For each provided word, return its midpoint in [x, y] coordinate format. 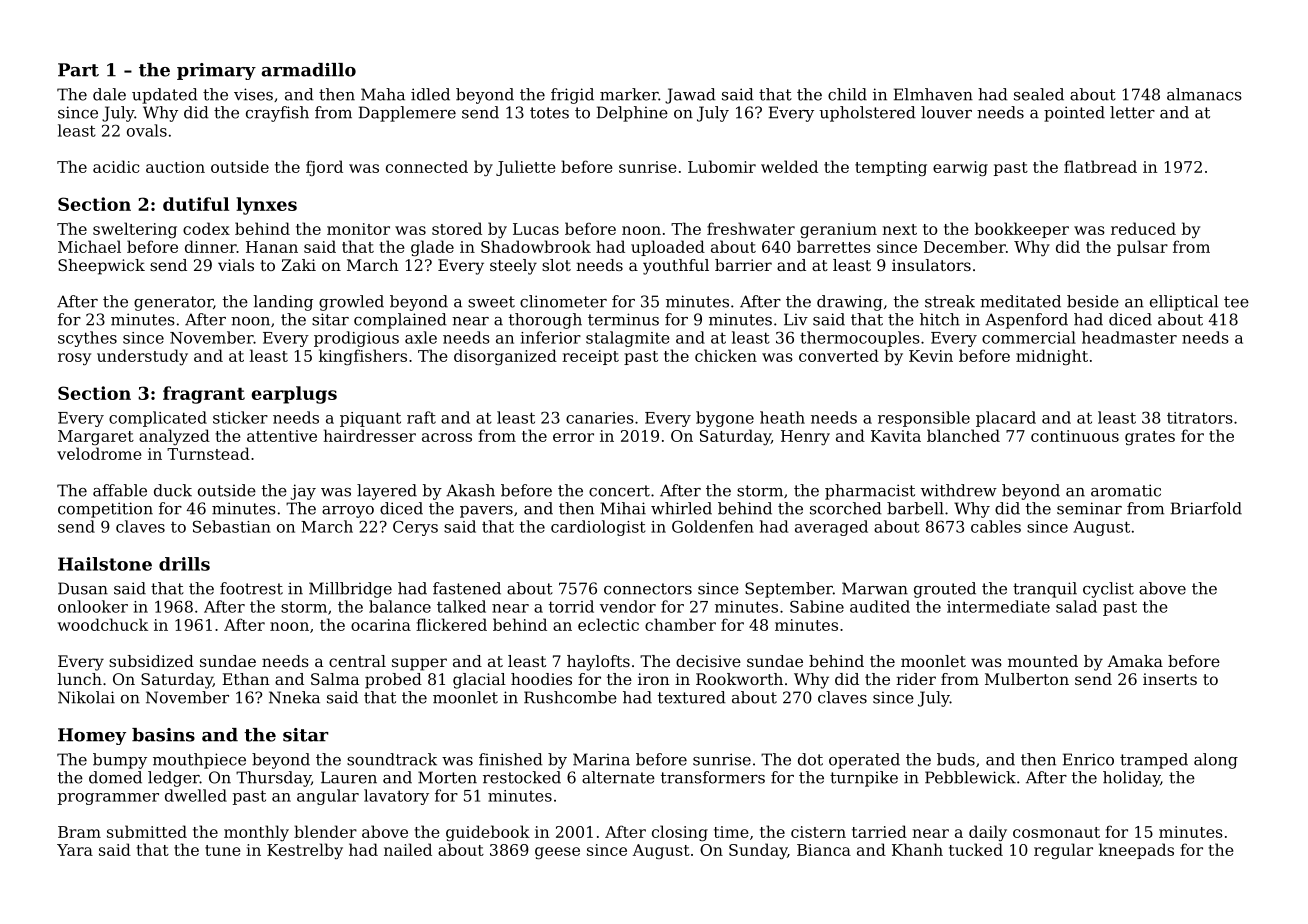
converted [839, 355]
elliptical [1184, 303]
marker [629, 94]
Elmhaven [933, 94]
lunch [80, 679]
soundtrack [392, 759]
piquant [370, 419]
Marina [601, 759]
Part [78, 70]
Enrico [1088, 759]
